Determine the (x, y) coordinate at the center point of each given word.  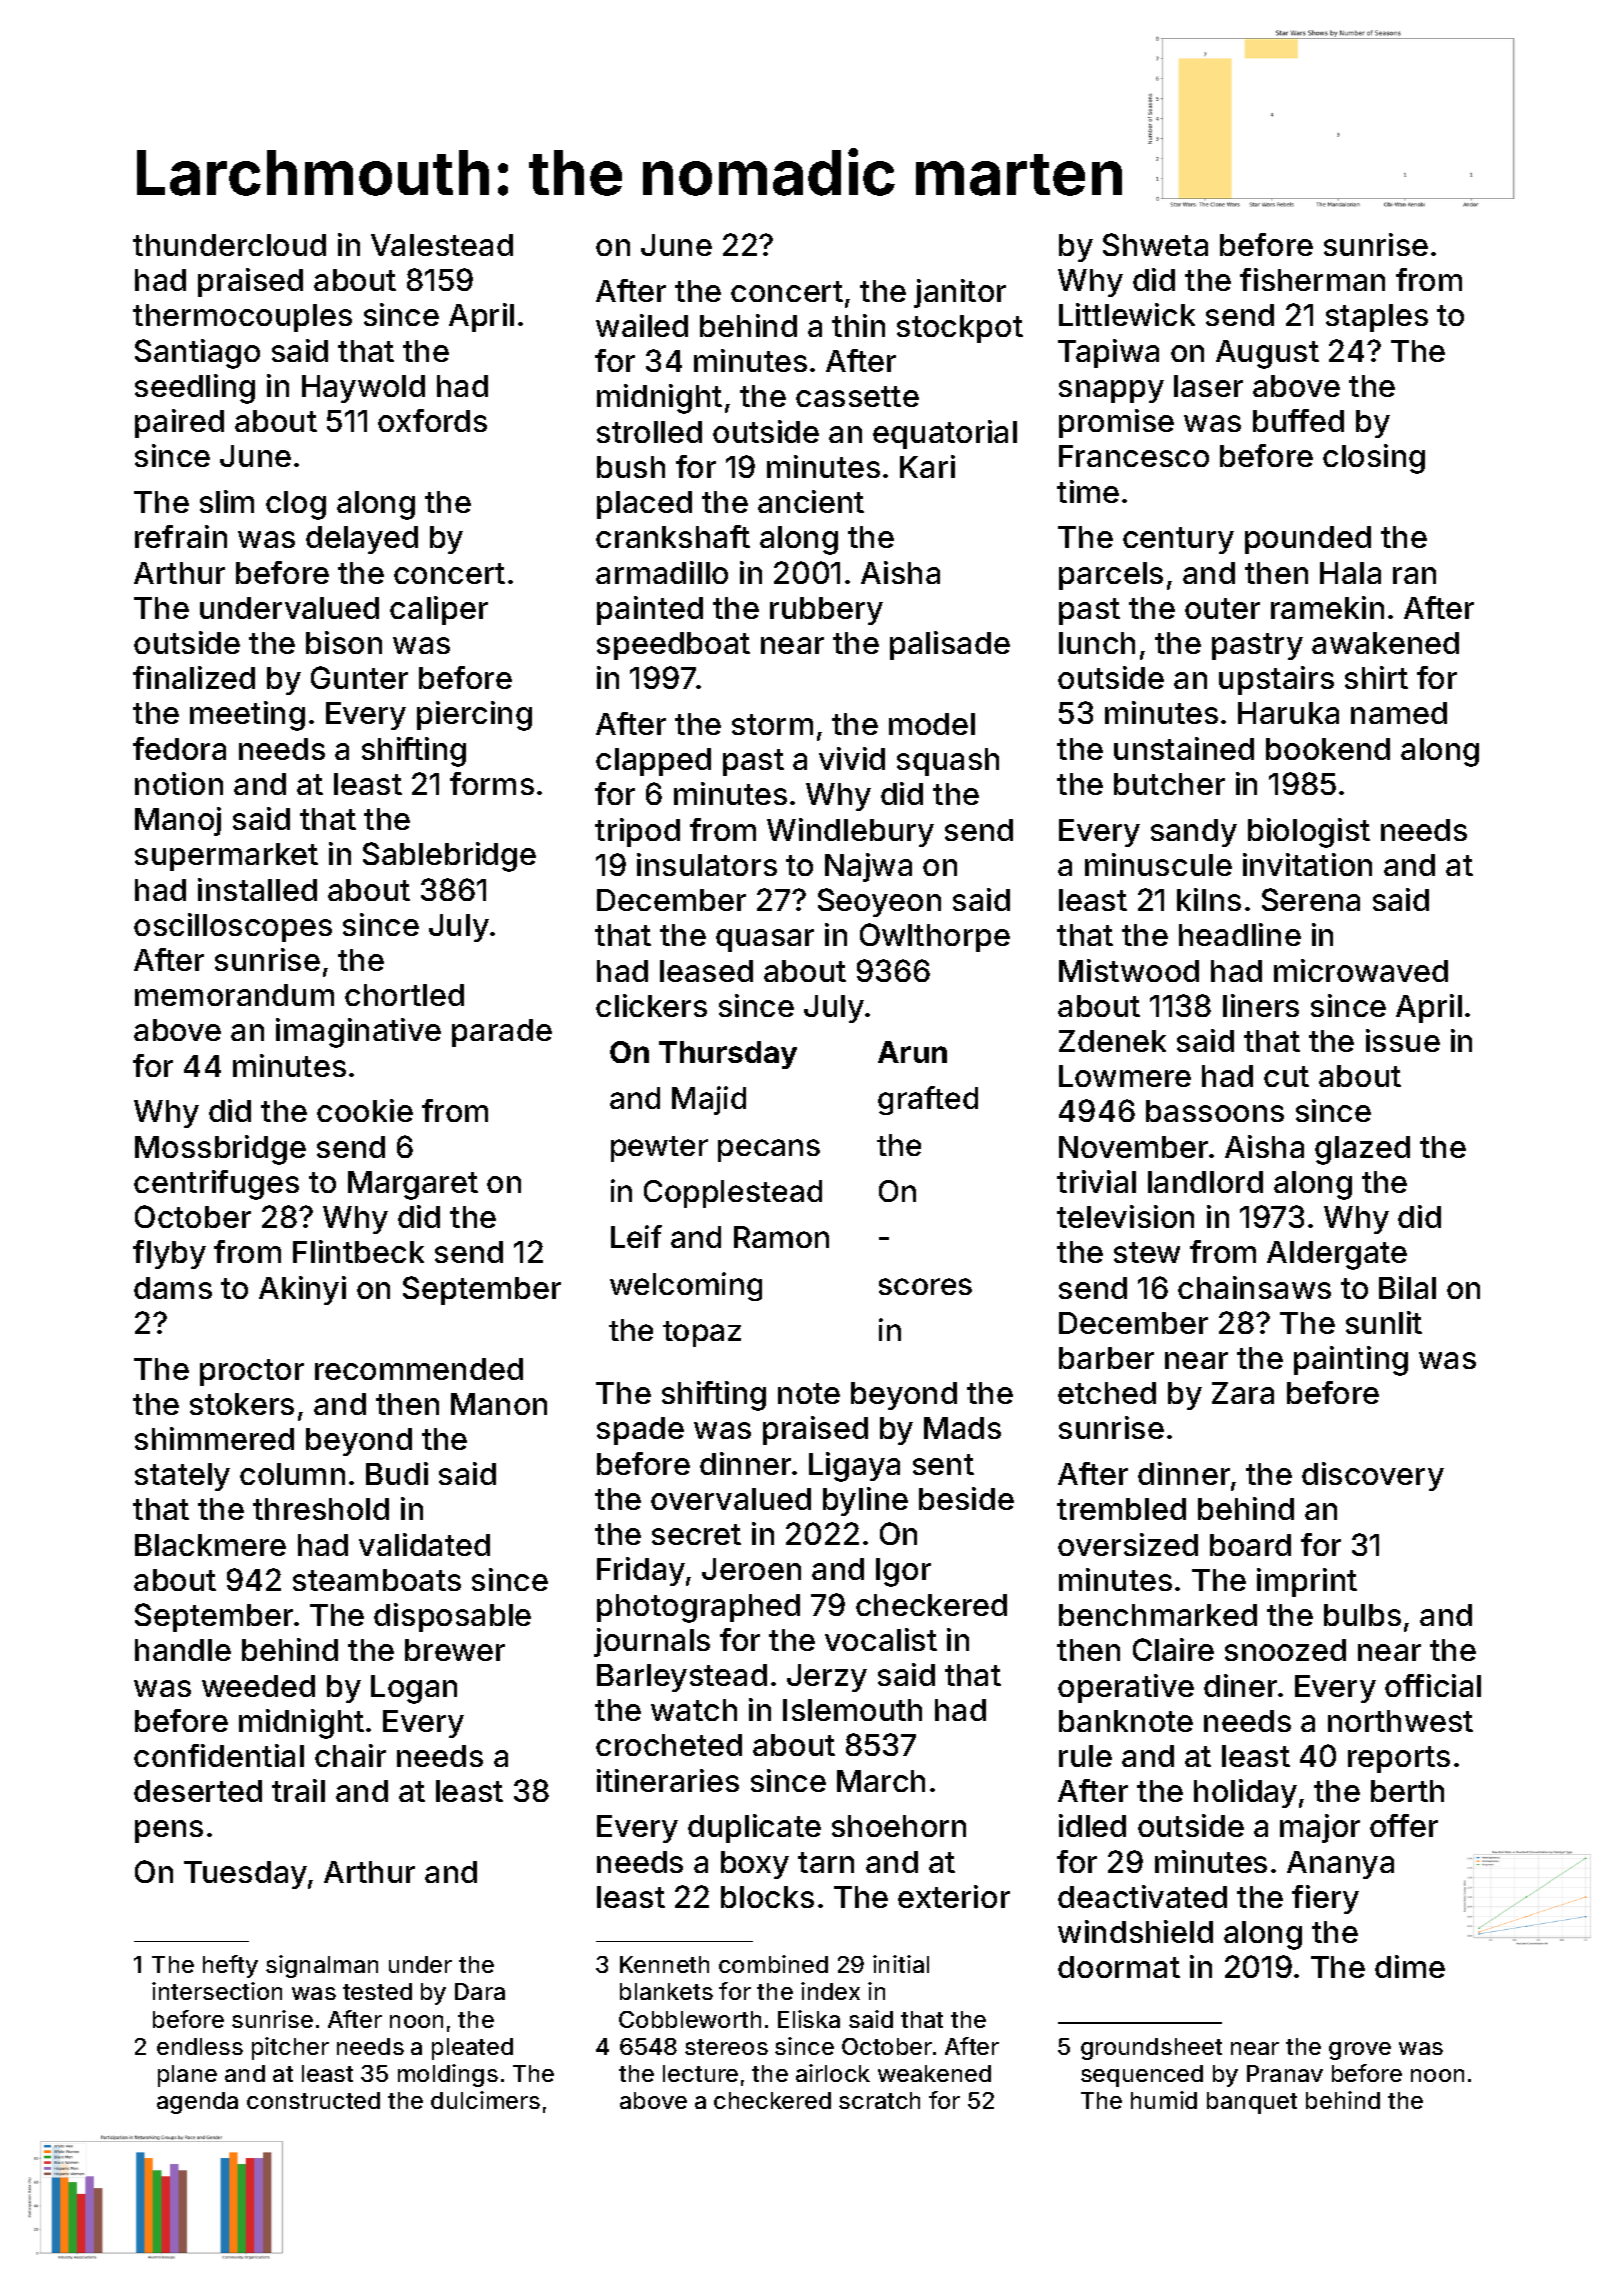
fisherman (1312, 279)
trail (298, 1790)
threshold (321, 1509)
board (1250, 1545)
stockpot (960, 329)
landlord (1205, 1182)
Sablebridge (449, 857)
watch (694, 1710)
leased (706, 971)
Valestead (442, 245)
